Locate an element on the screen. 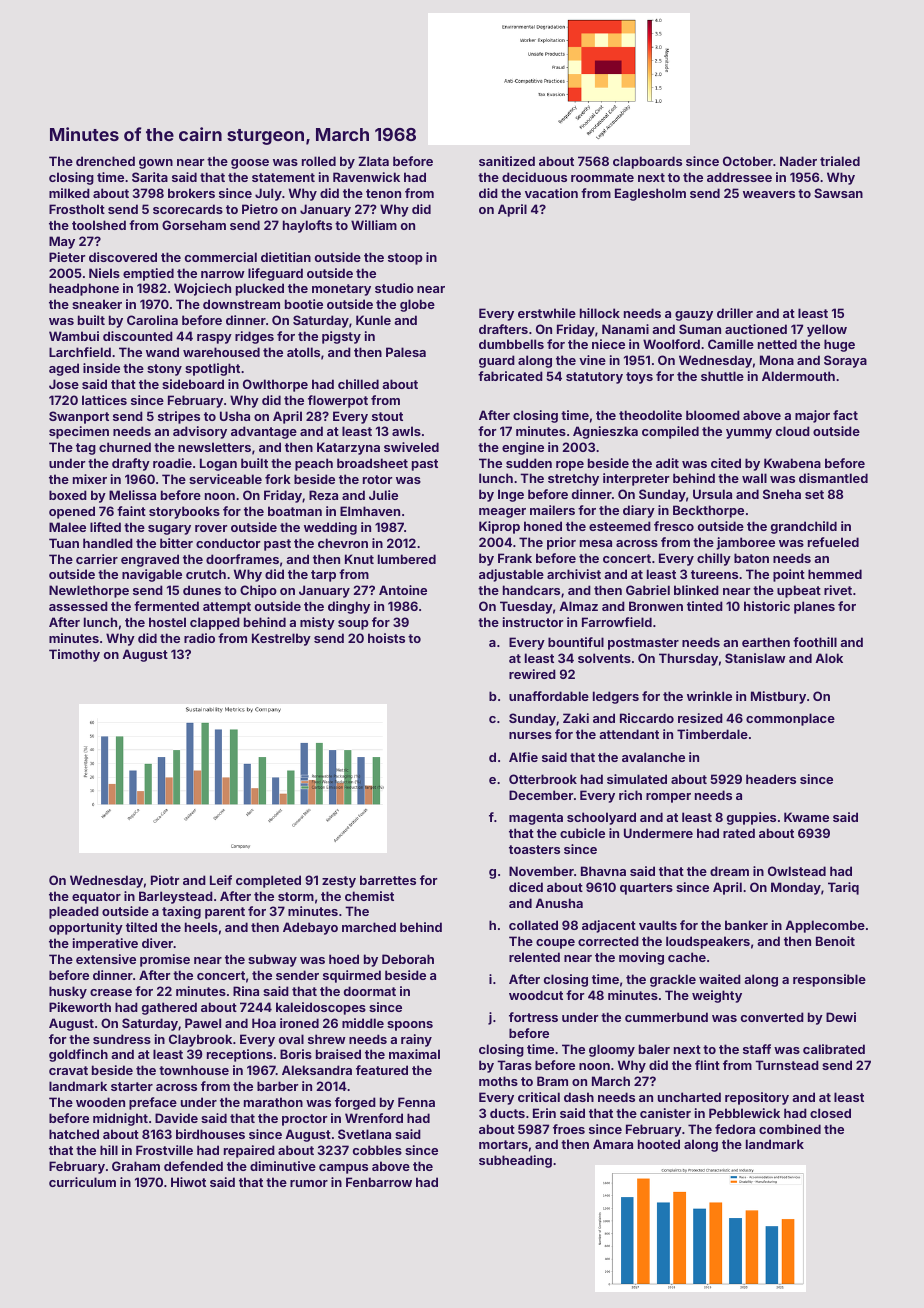  fermented is located at coordinates (166, 606).
